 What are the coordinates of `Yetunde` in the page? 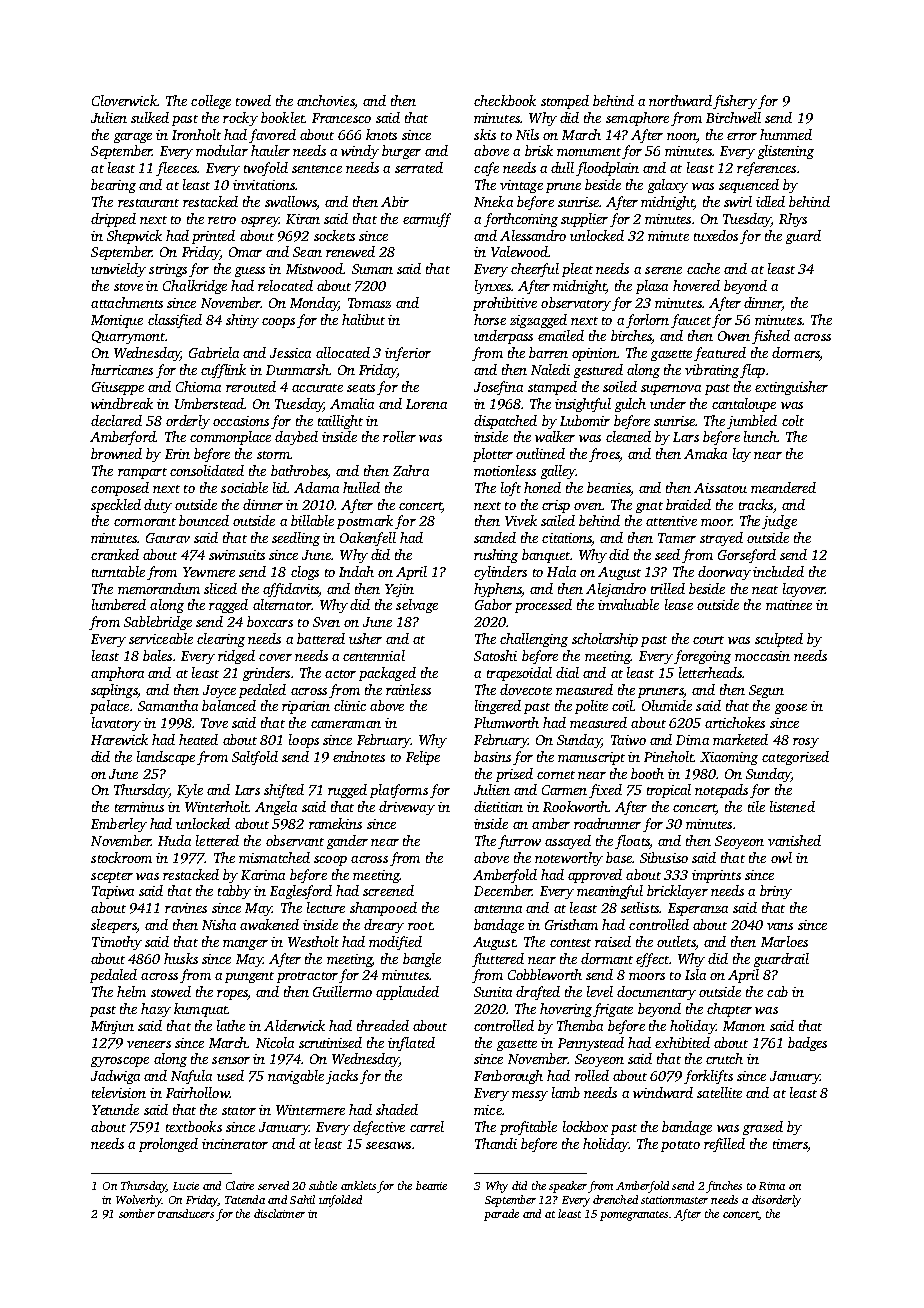 It's located at (115, 1109).
